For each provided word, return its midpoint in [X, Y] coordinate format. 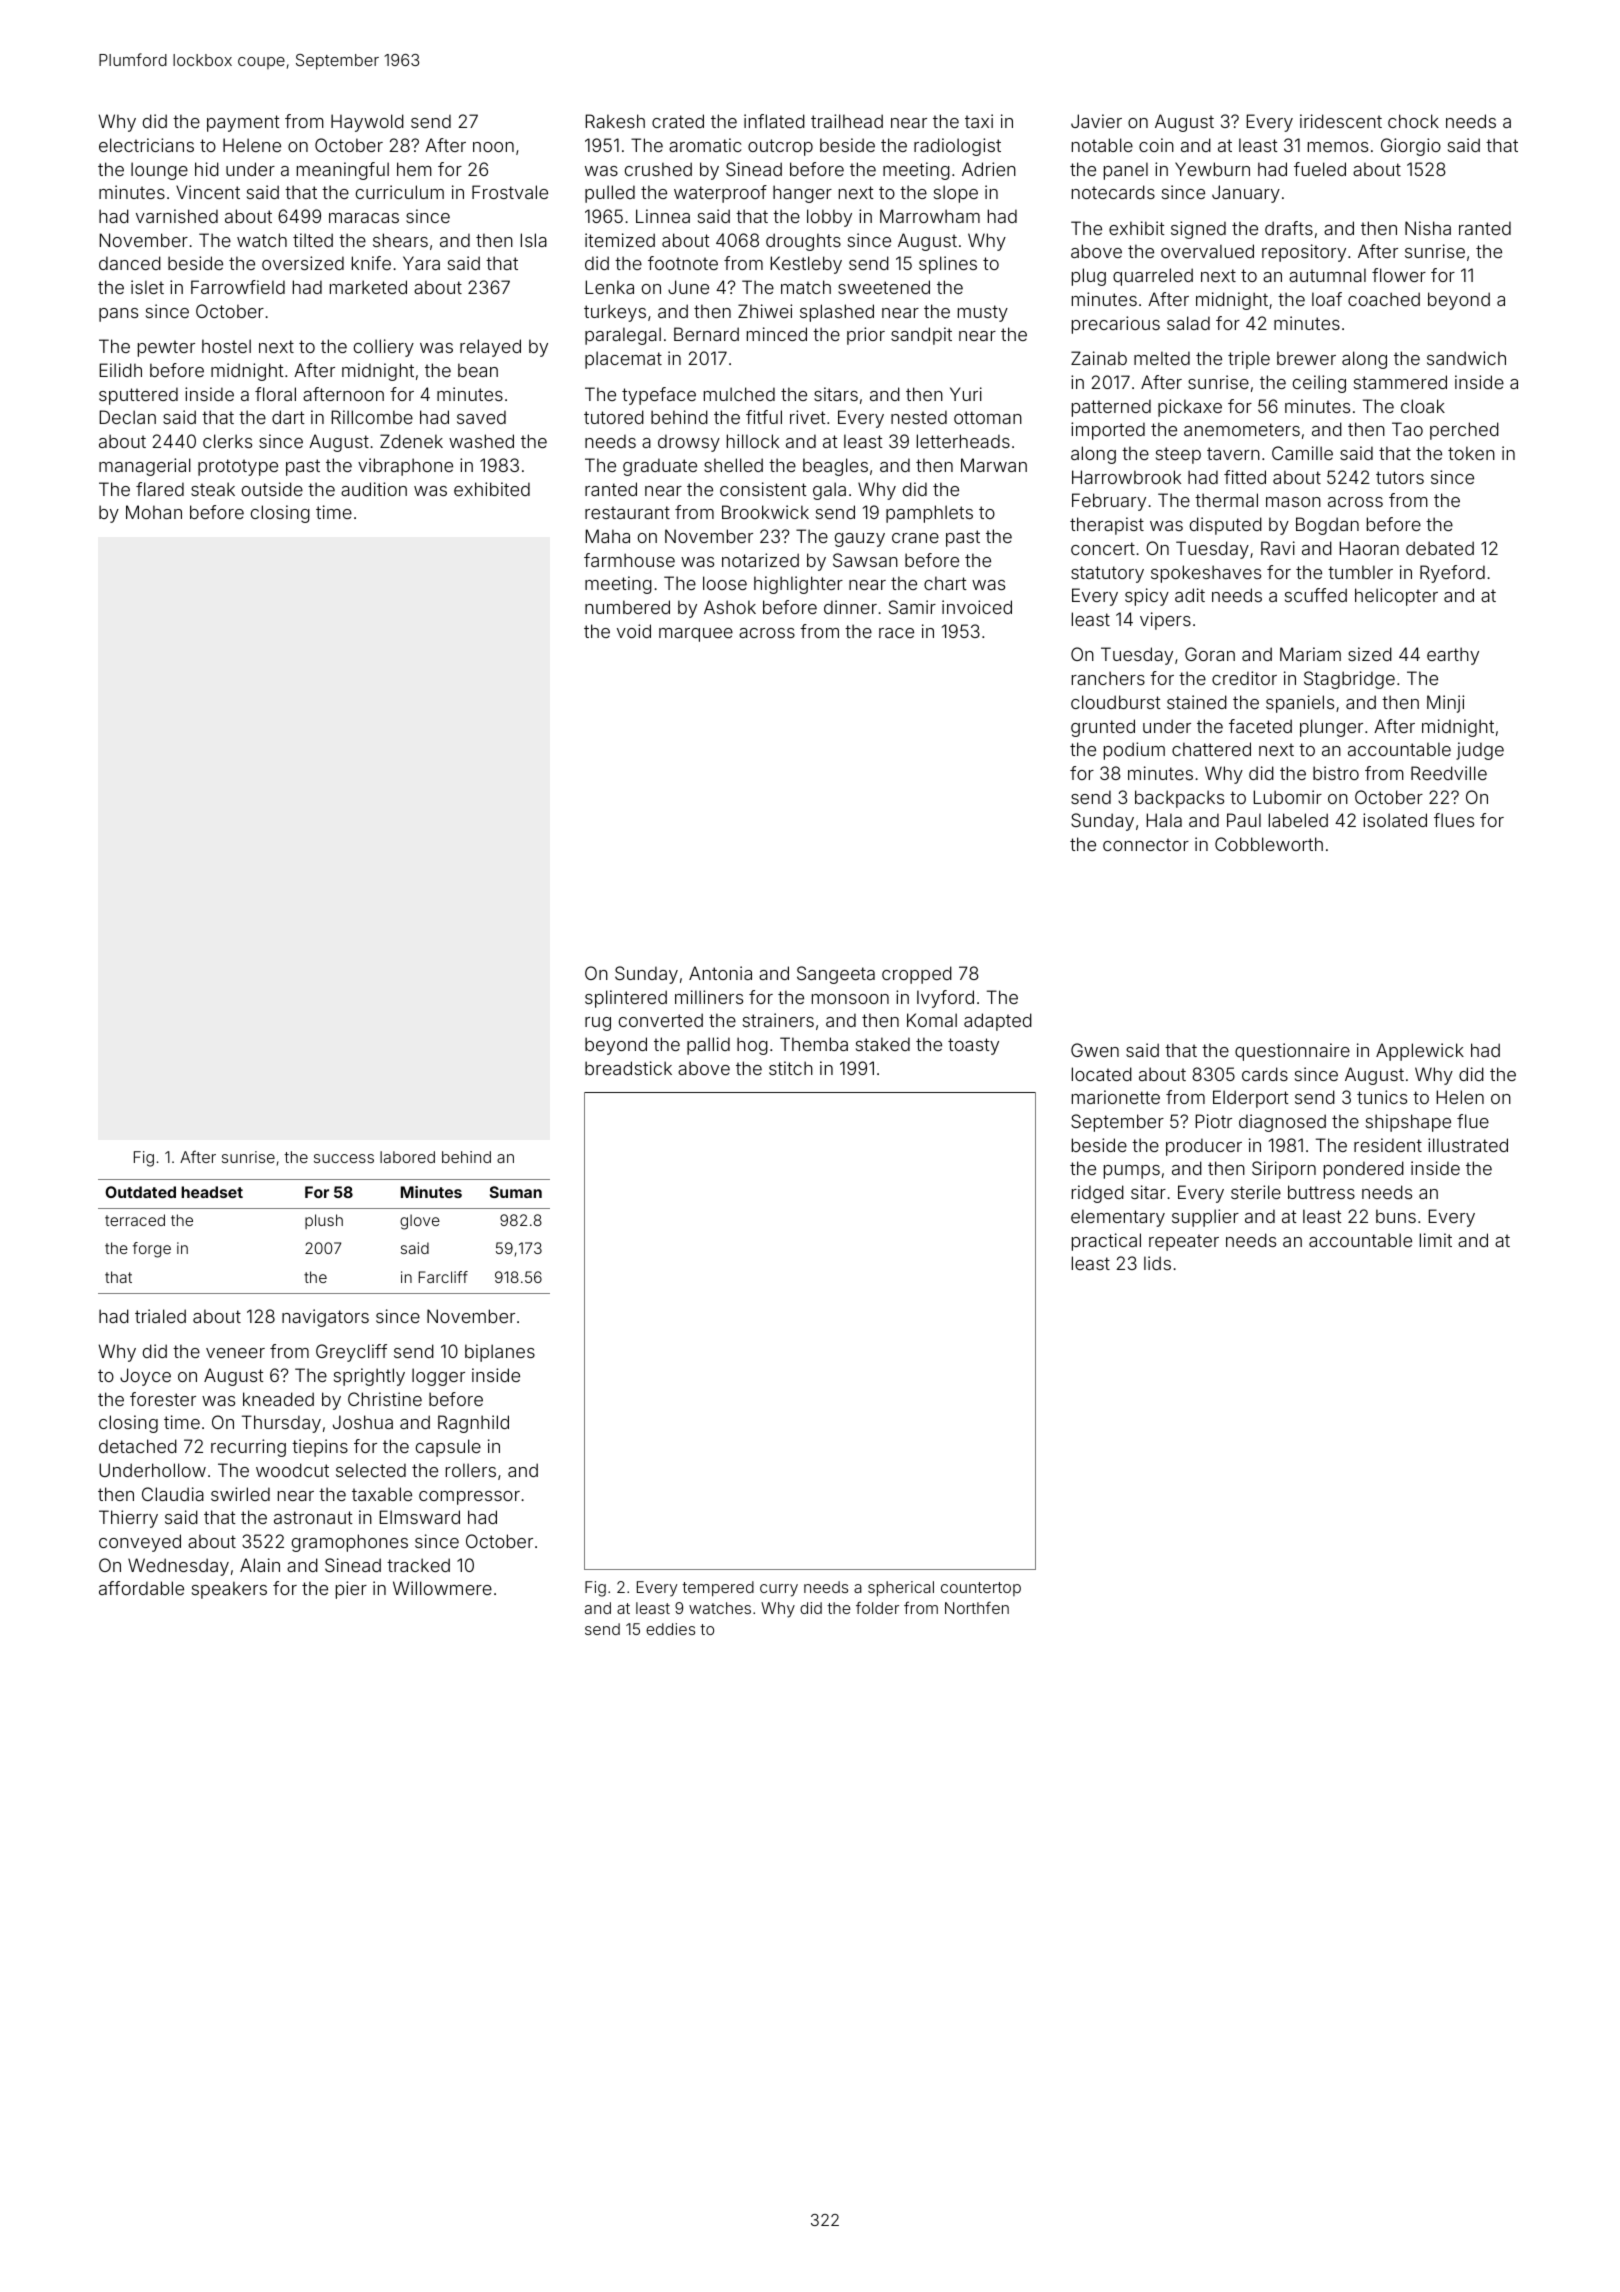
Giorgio [1411, 147]
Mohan [154, 512]
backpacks [1179, 799]
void [634, 631]
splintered [626, 999]
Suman [516, 1192]
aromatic [705, 145]
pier [351, 1590]
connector [1146, 844]
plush [324, 1221]
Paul [1244, 820]
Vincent [208, 192]
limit [1436, 1240]
